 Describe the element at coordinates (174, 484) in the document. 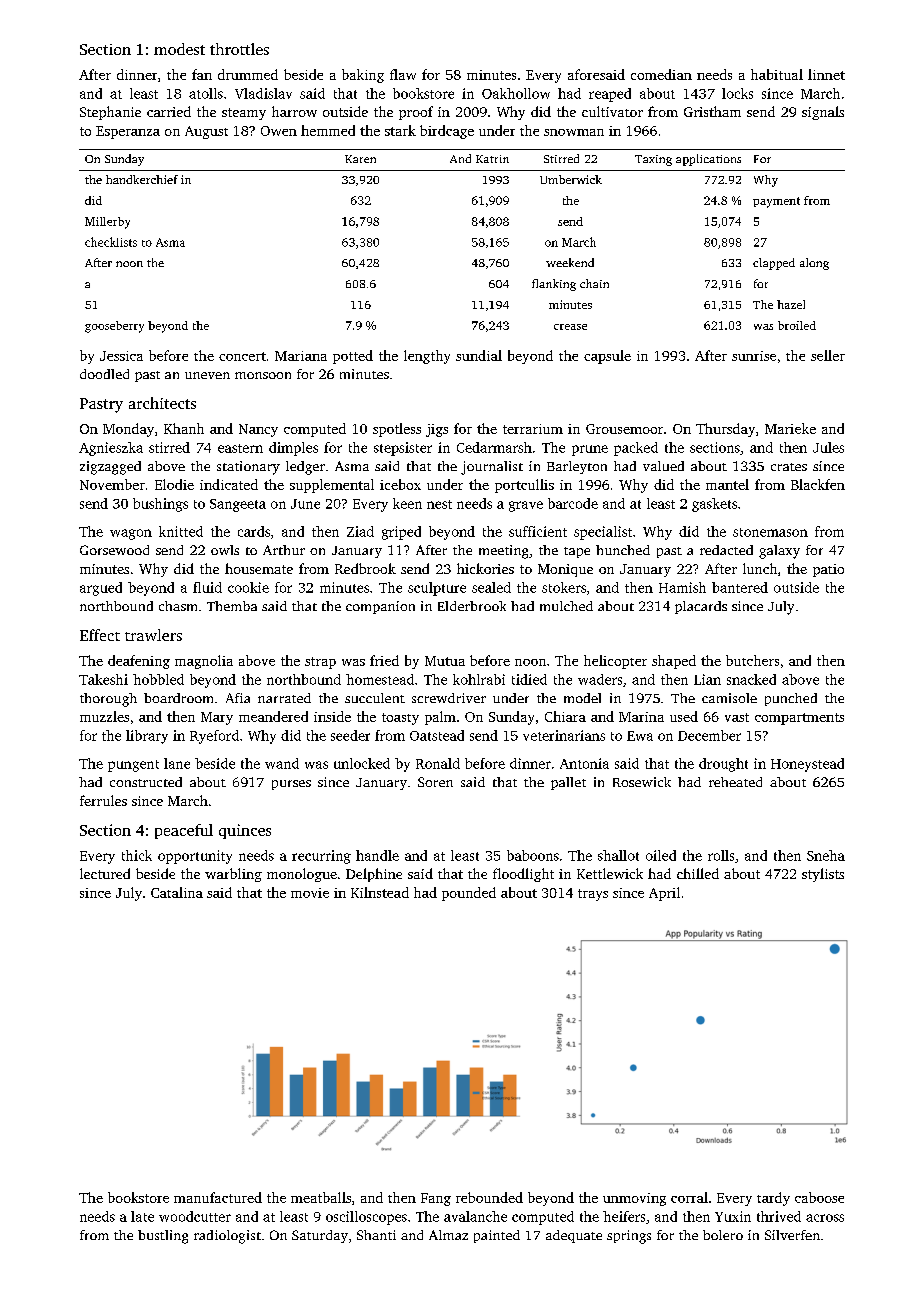

I see `Elodie` at that location.
